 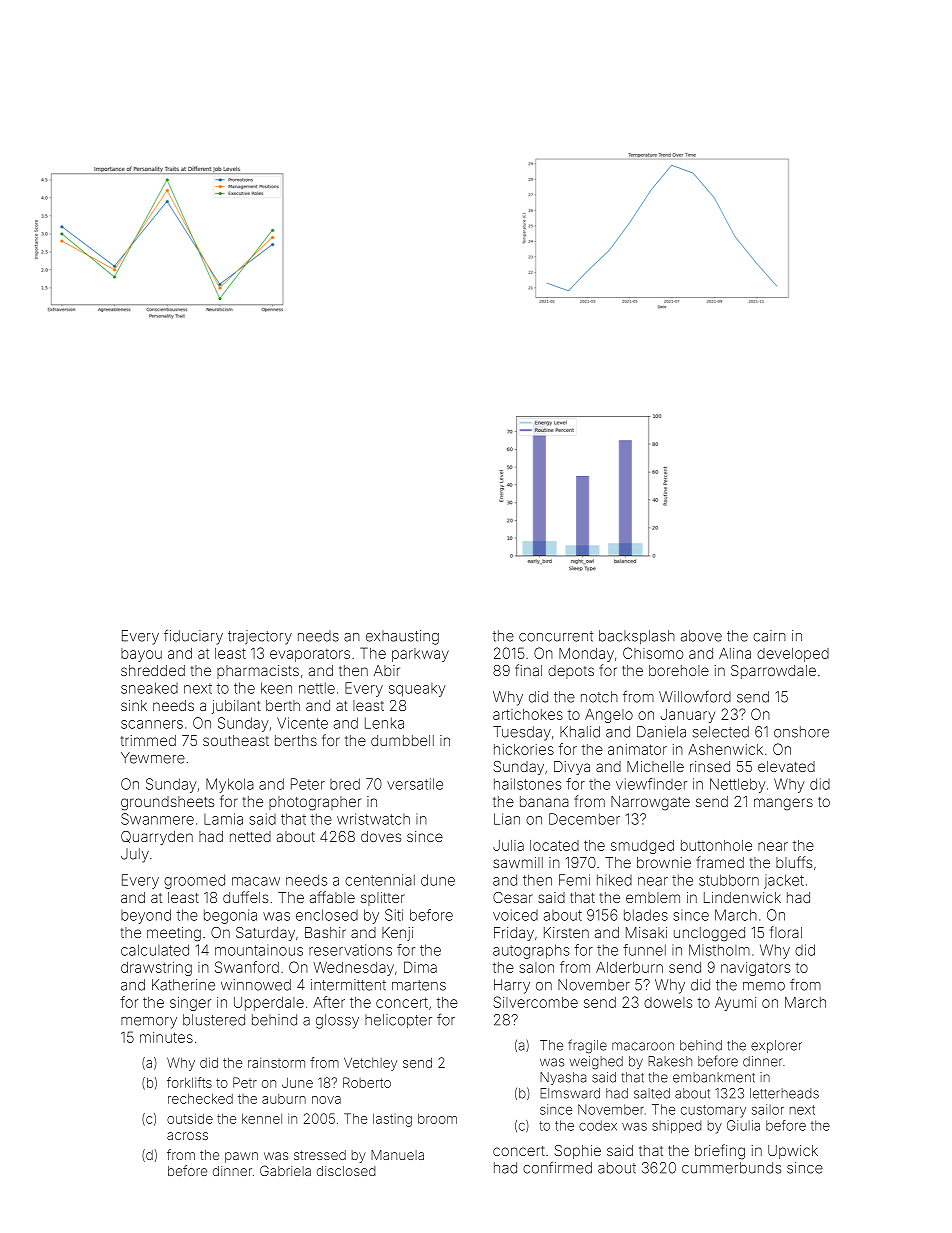 I want to click on Kenji, so click(x=397, y=934).
